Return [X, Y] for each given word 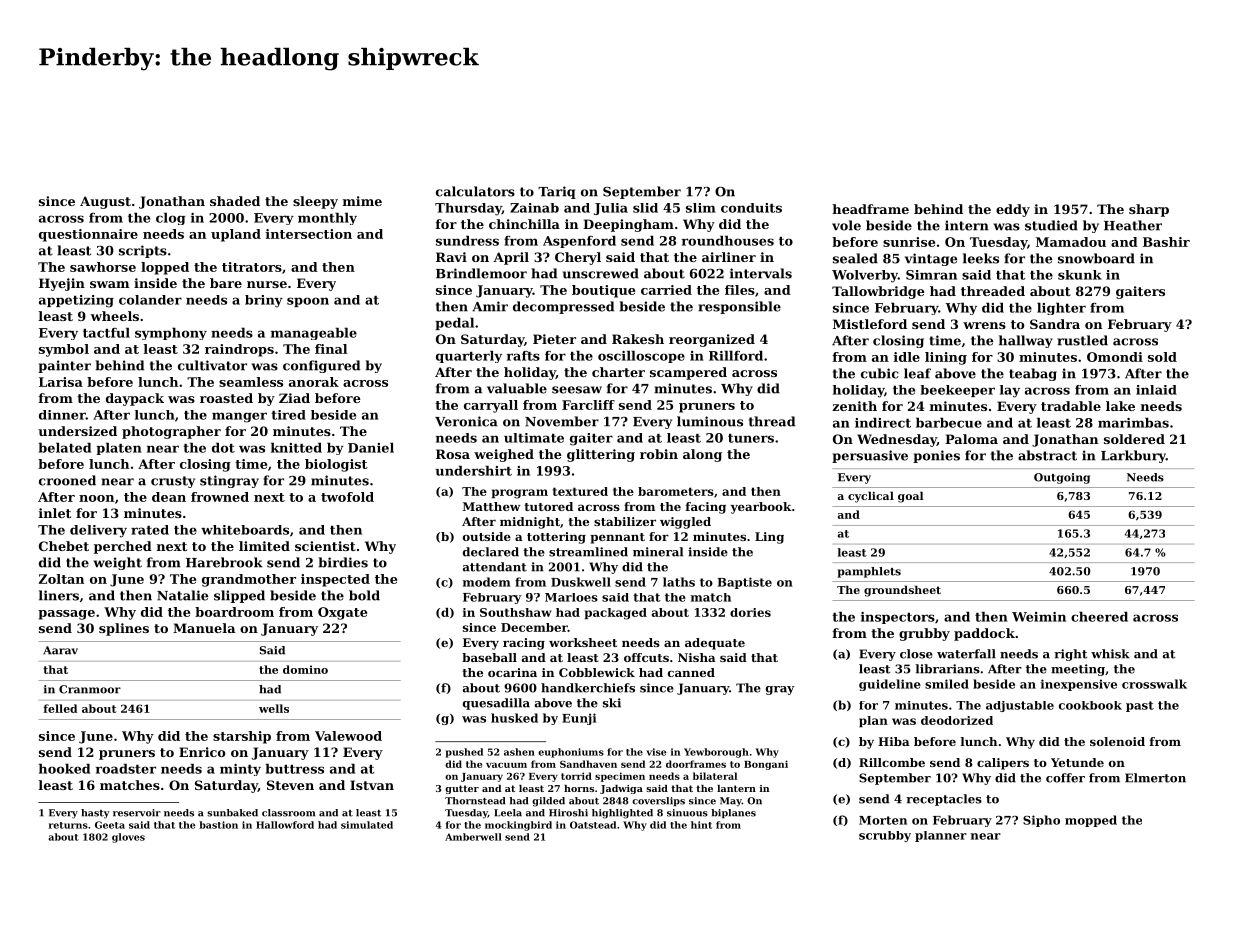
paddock [984, 634]
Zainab [534, 208]
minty [240, 770]
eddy [1013, 210]
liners [59, 595]
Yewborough [716, 753]
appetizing [76, 301]
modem [486, 582]
